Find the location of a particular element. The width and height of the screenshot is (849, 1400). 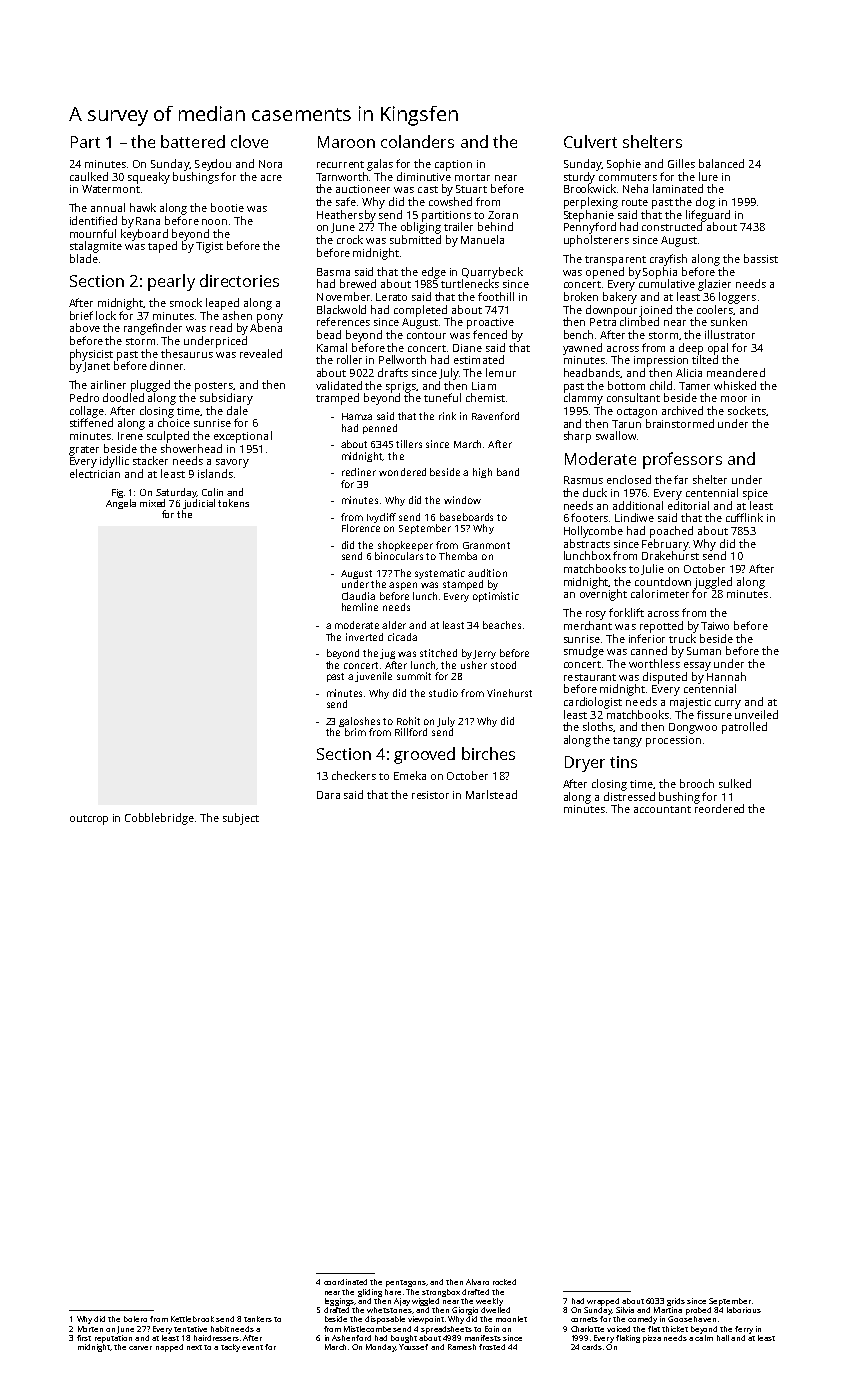

Marlstead is located at coordinates (491, 794).
